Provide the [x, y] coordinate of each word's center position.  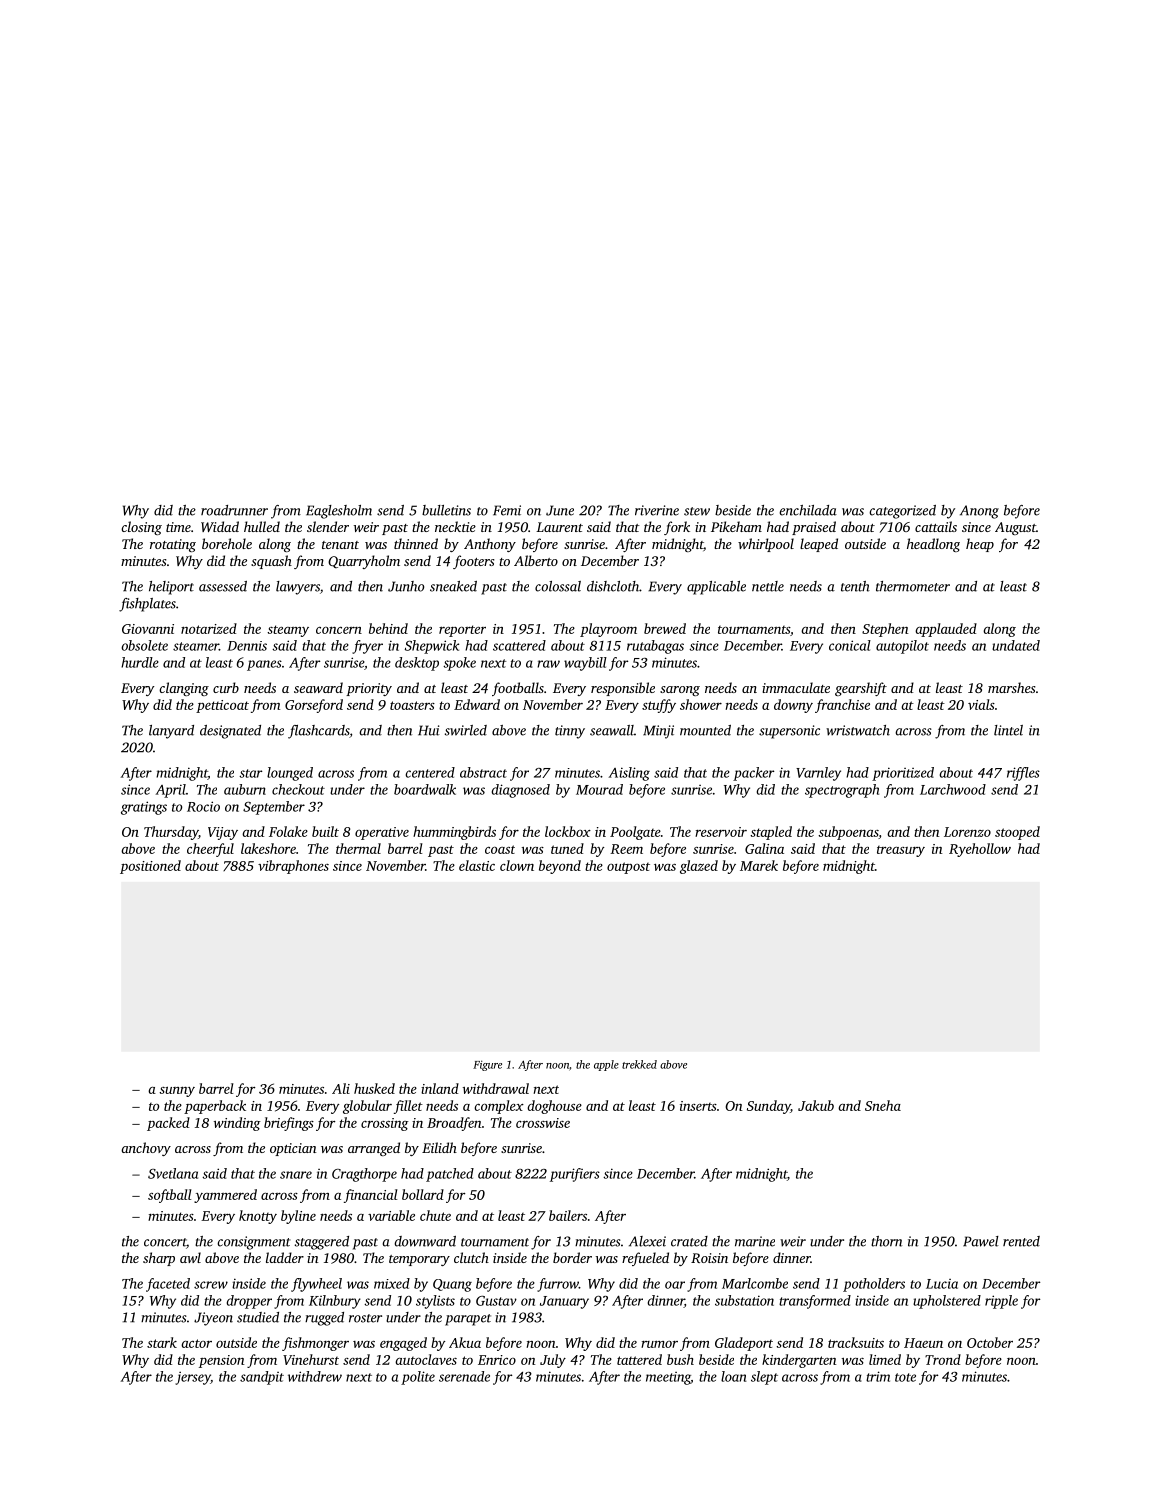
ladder [285, 1257]
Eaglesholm [339, 512]
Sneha [883, 1105]
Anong [979, 512]
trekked [639, 1064]
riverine [657, 510]
